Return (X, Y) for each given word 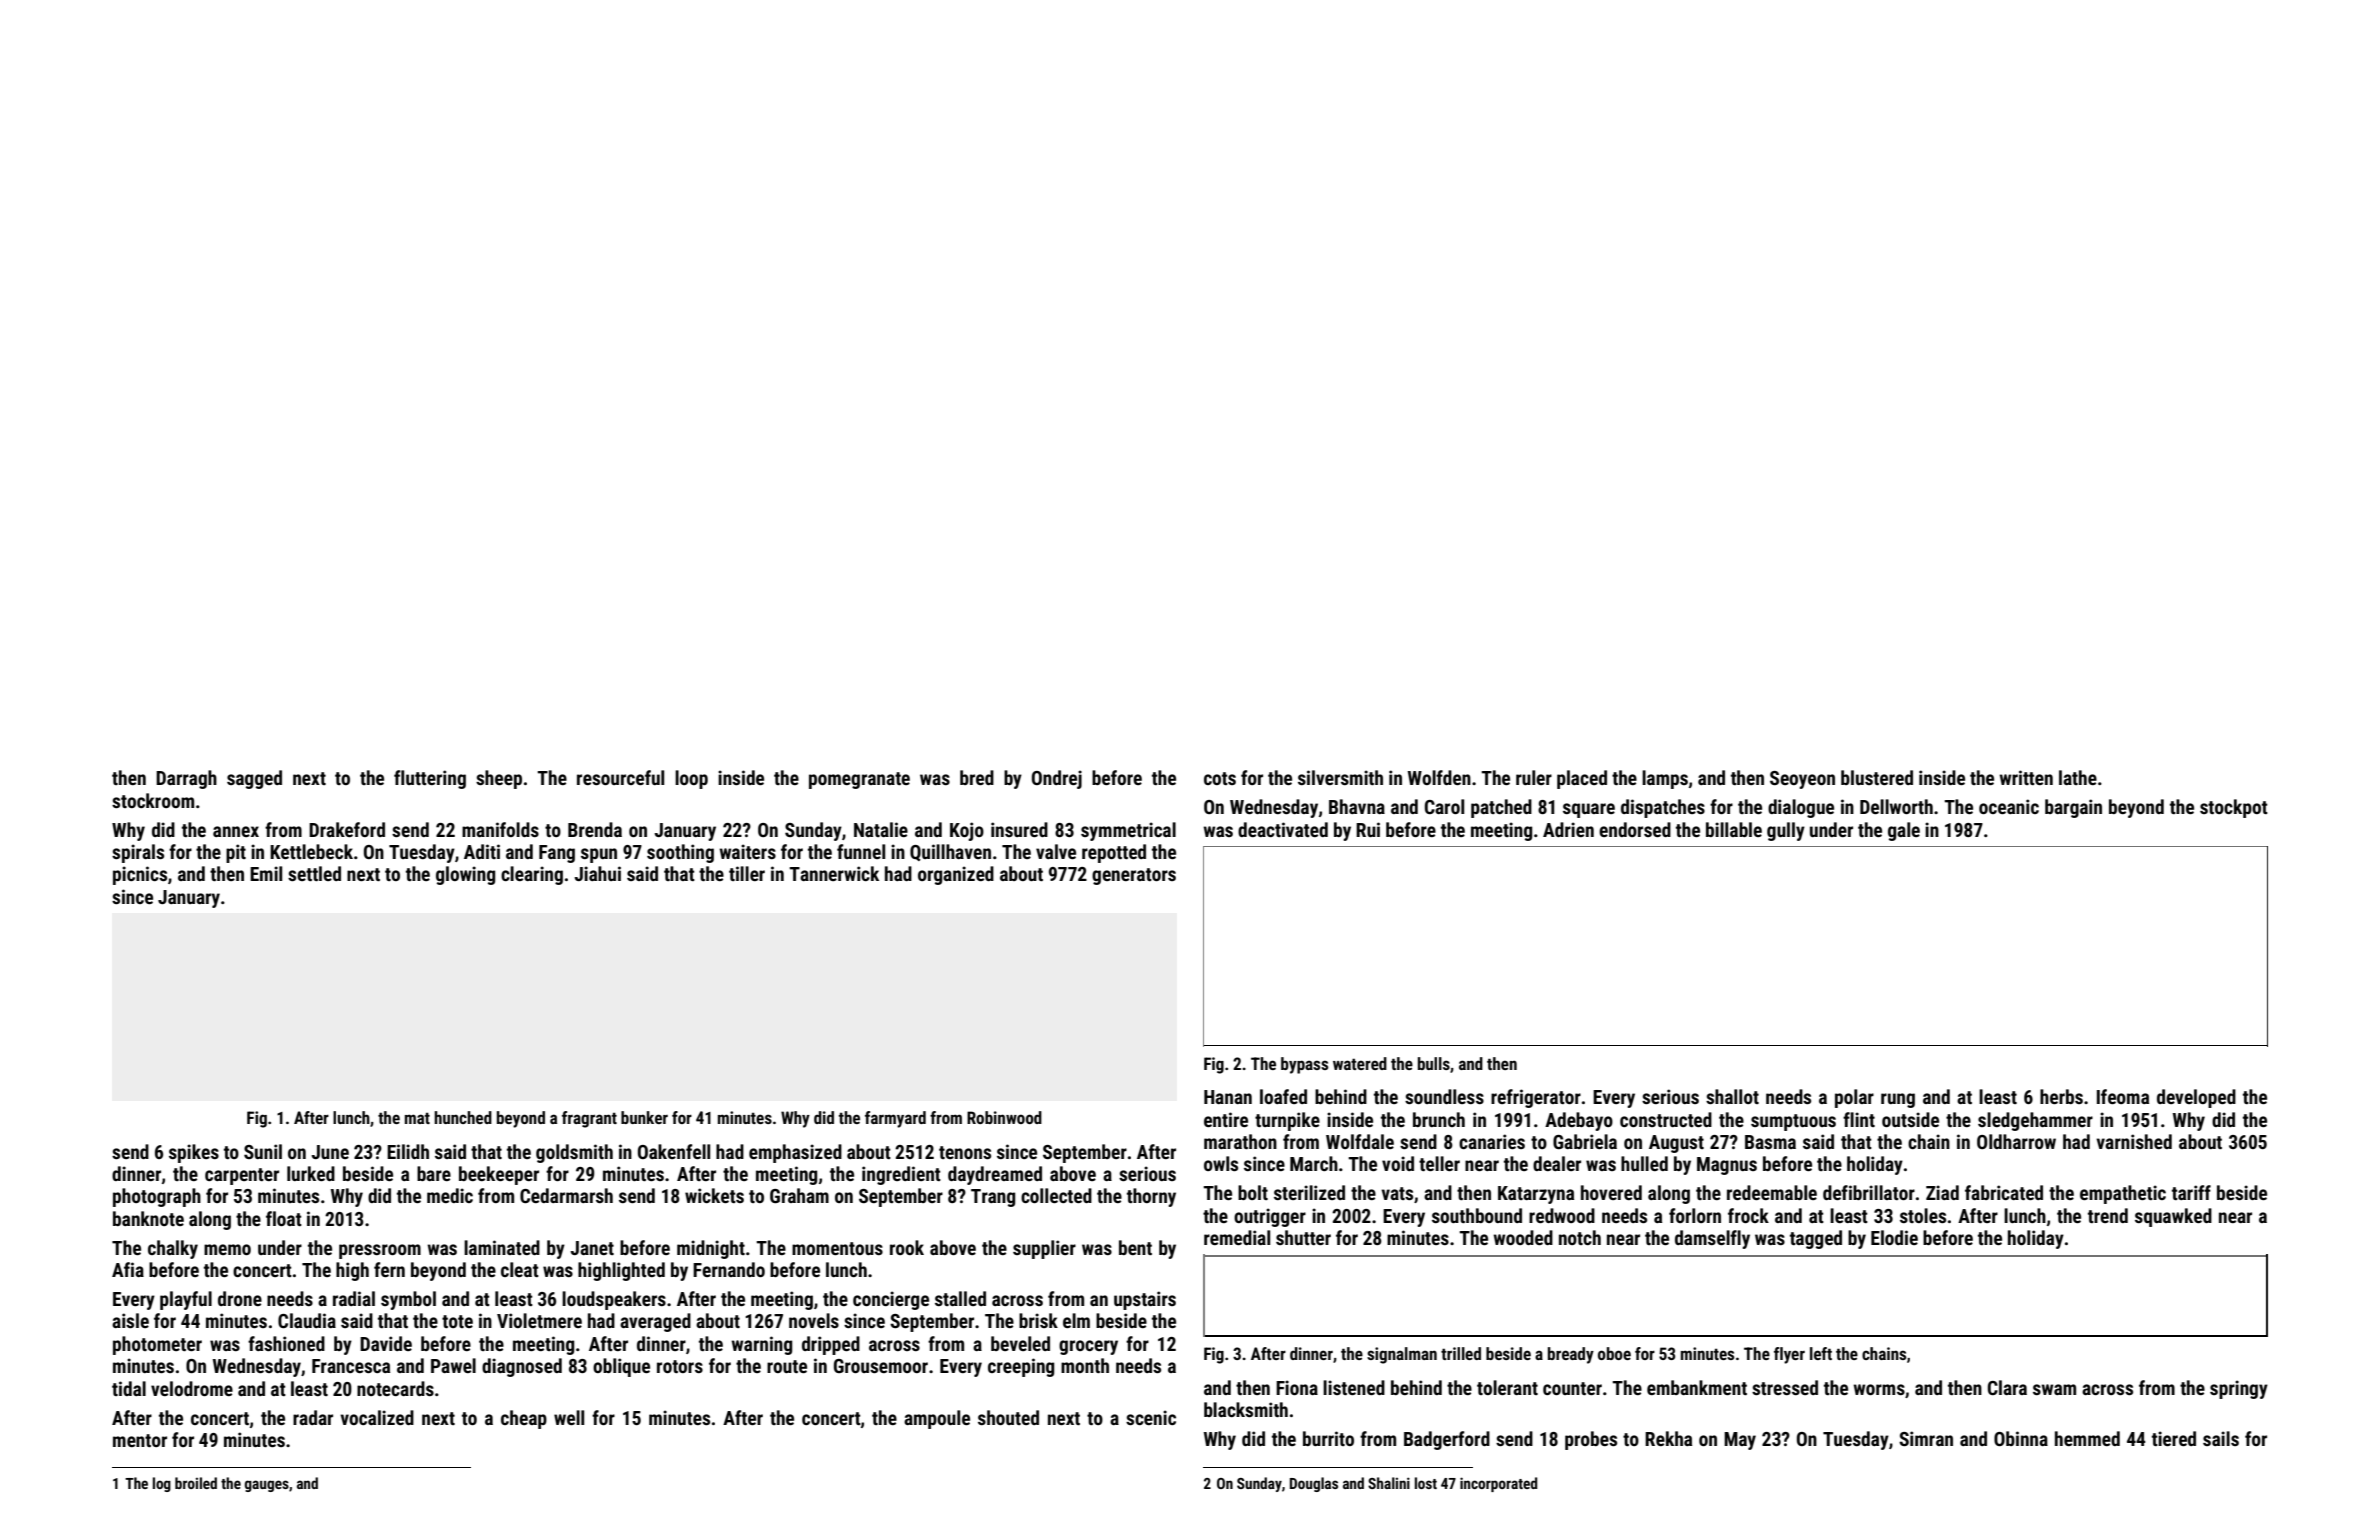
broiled (196, 1483)
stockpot (2234, 808)
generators (1134, 876)
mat (417, 1118)
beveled (1020, 1343)
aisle (130, 1320)
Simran (1926, 1438)
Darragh (186, 779)
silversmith (1340, 777)
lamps (1665, 779)
